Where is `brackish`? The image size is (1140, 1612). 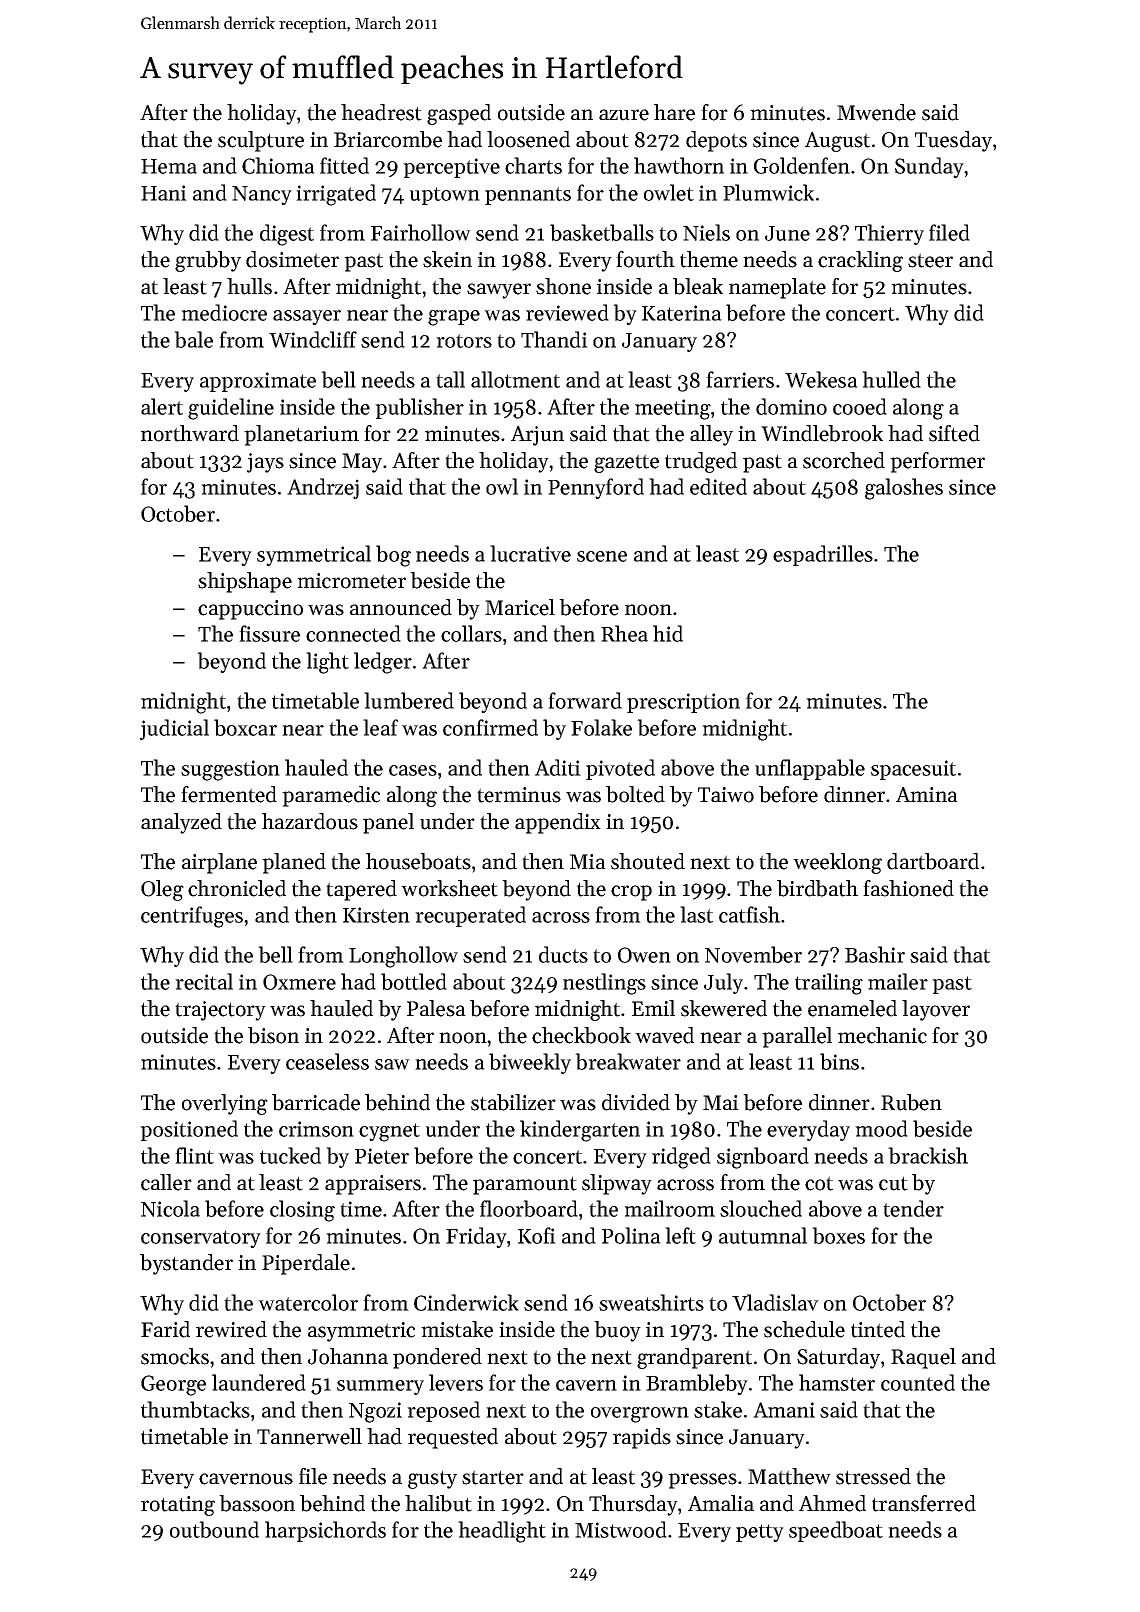
brackish is located at coordinates (928, 1155).
